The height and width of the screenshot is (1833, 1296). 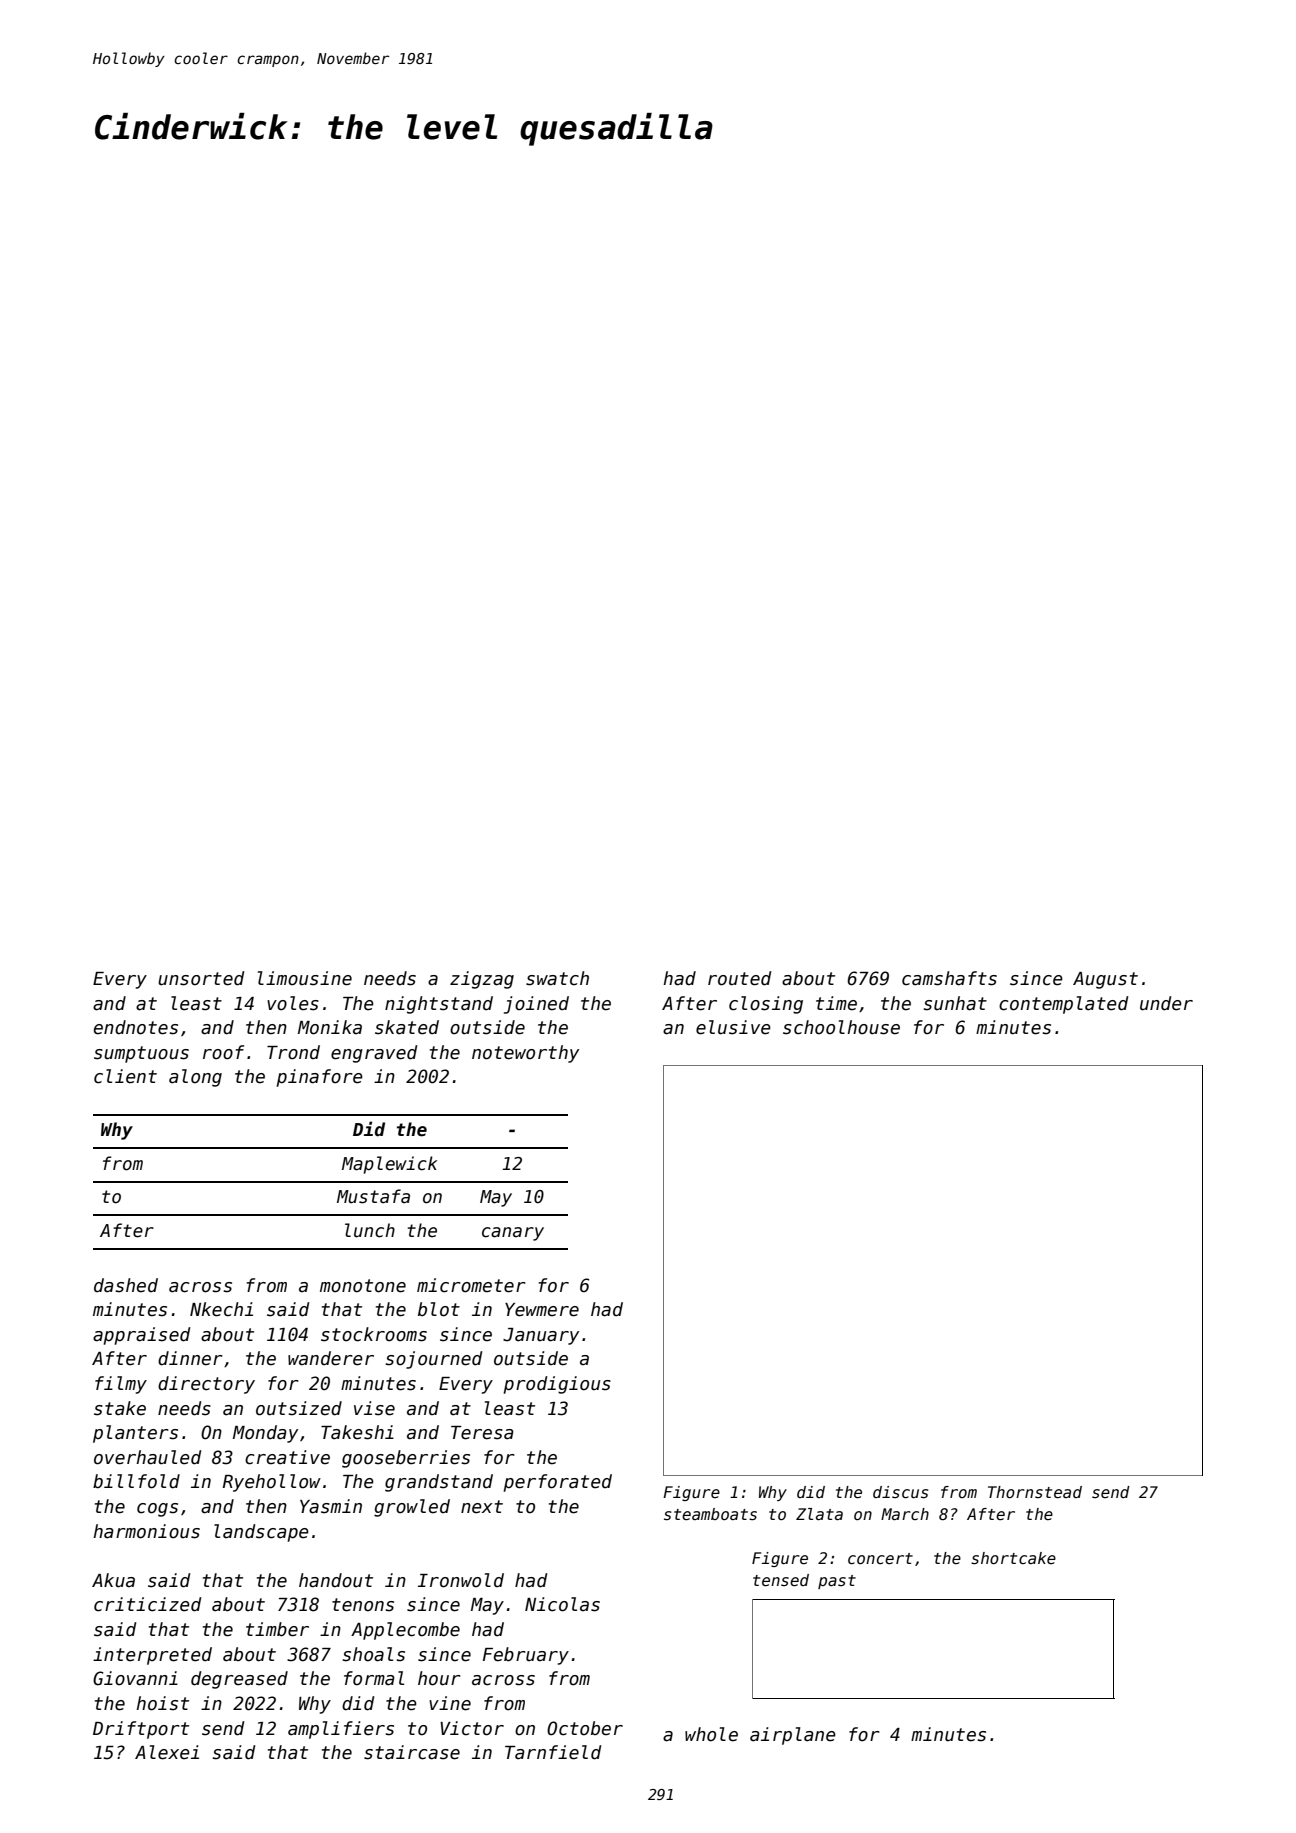 I want to click on client, so click(x=125, y=1076).
